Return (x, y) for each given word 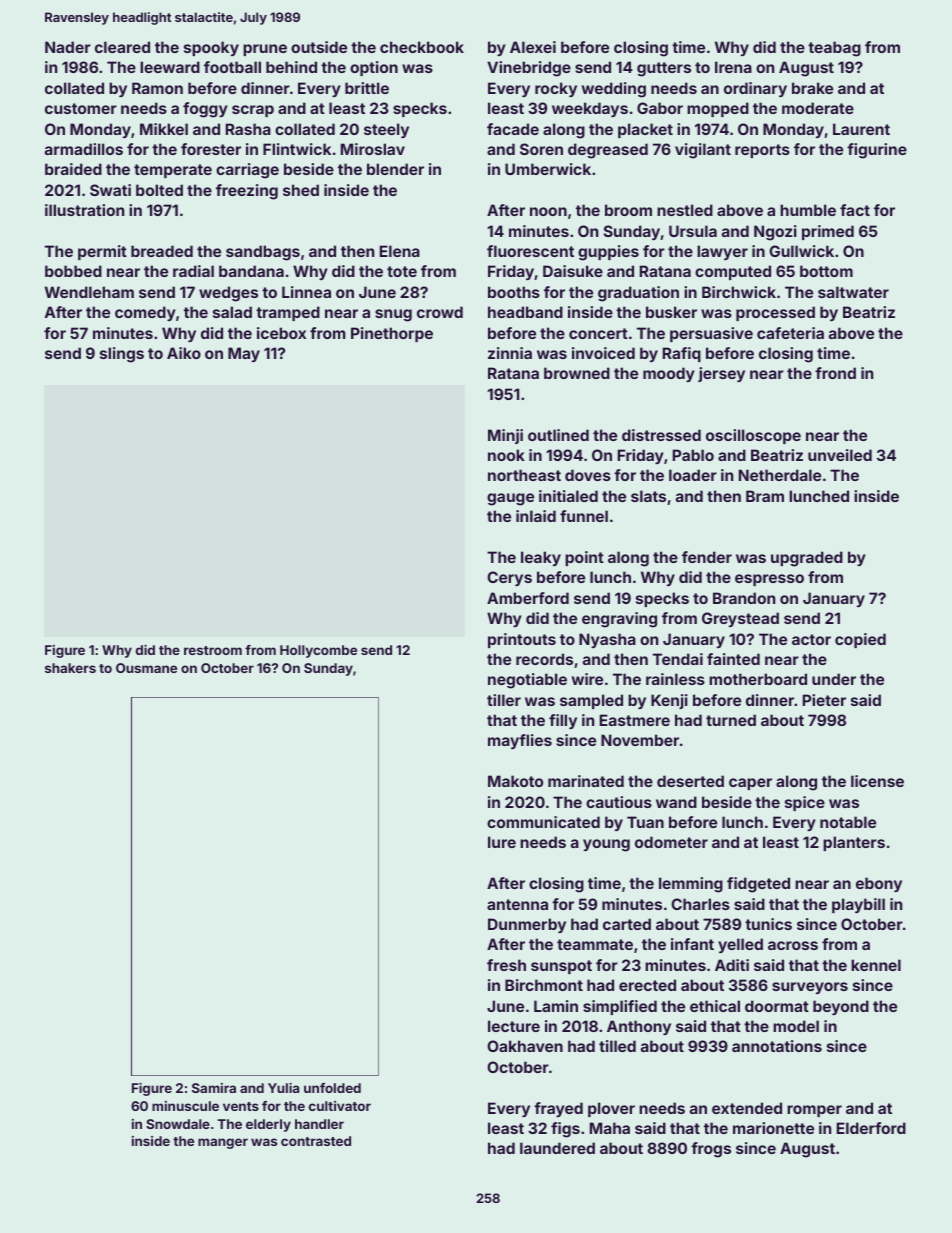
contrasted (316, 1141)
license (877, 781)
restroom (213, 650)
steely (386, 130)
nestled (685, 210)
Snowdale (178, 1124)
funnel (584, 516)
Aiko (184, 353)
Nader (68, 47)
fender (707, 557)
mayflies (520, 741)
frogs (711, 1150)
